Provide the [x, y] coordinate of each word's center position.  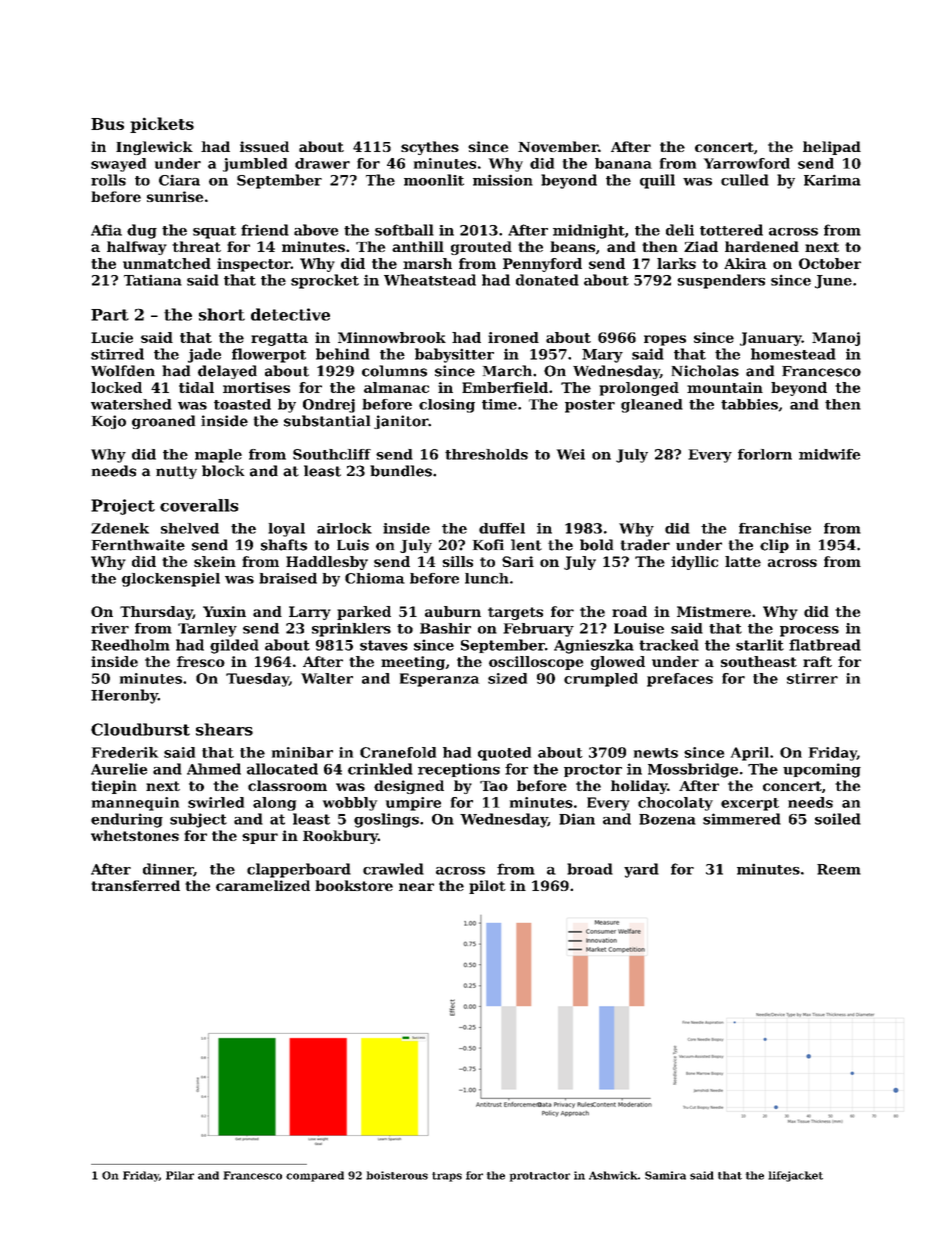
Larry [310, 613]
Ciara [179, 180]
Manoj [836, 339]
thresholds [486, 454]
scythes [430, 148]
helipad [832, 148]
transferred [135, 885]
